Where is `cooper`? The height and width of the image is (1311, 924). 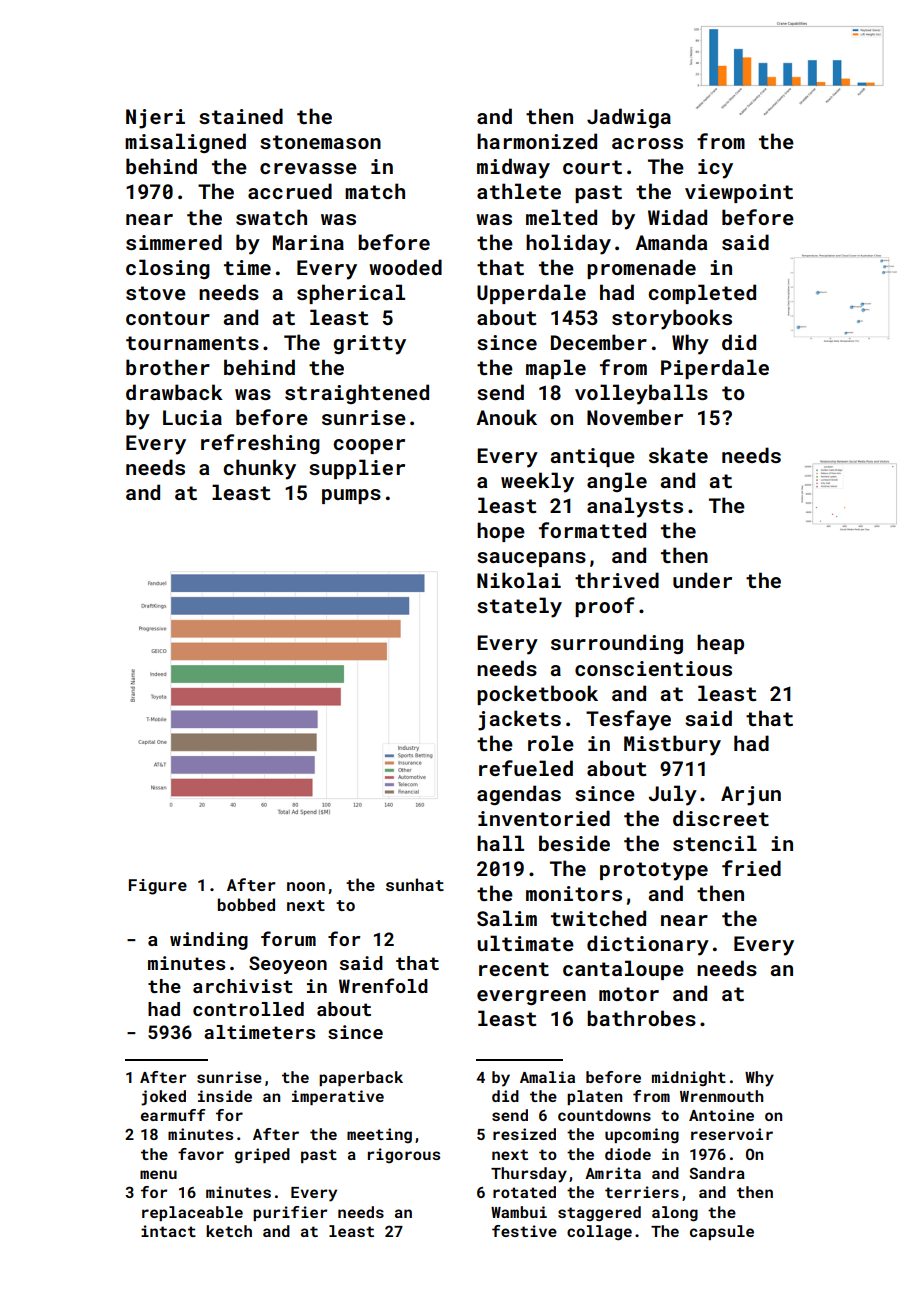 cooper is located at coordinates (369, 446).
